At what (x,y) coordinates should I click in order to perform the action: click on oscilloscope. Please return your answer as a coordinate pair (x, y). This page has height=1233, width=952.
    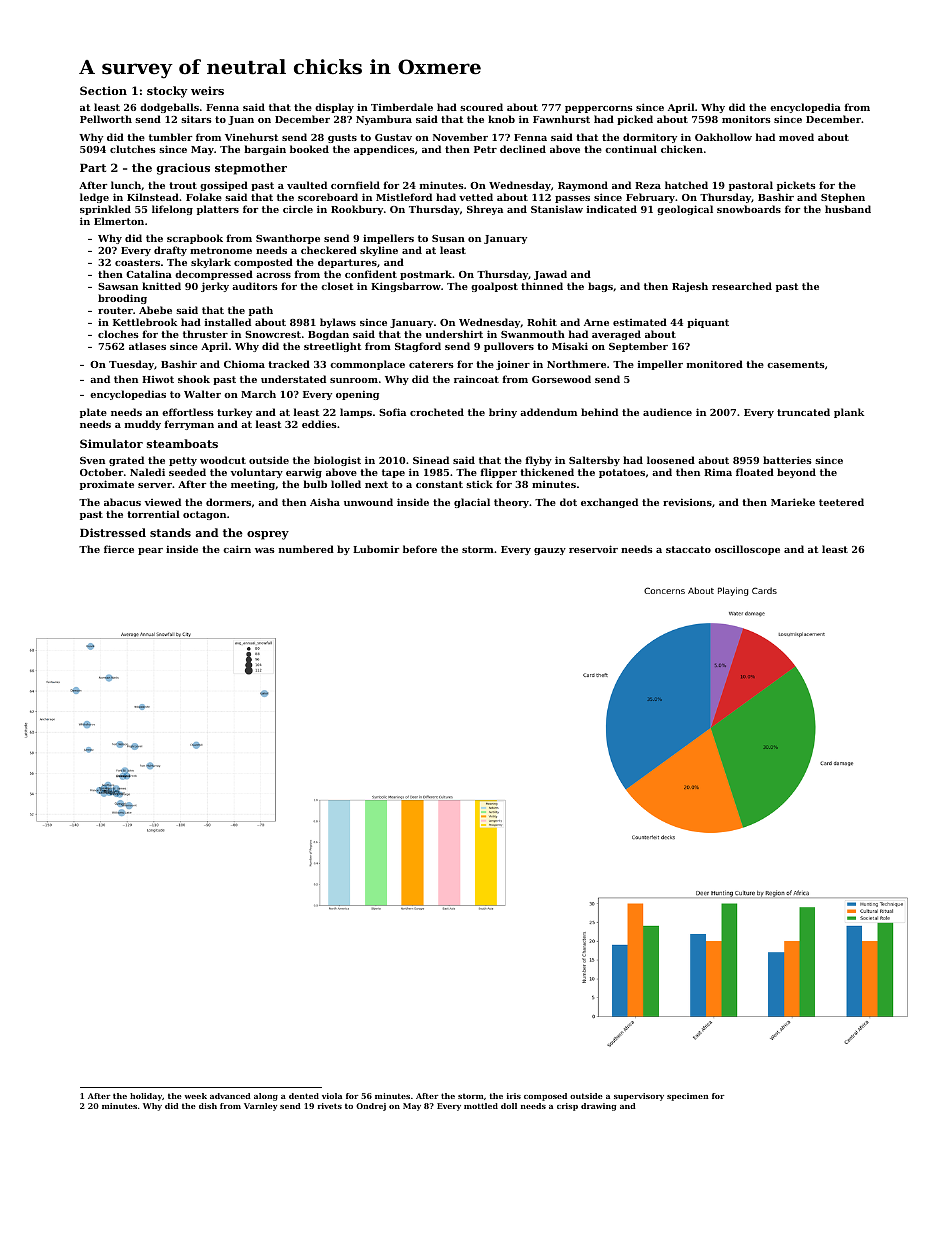
    Looking at the image, I should click on (747, 550).
